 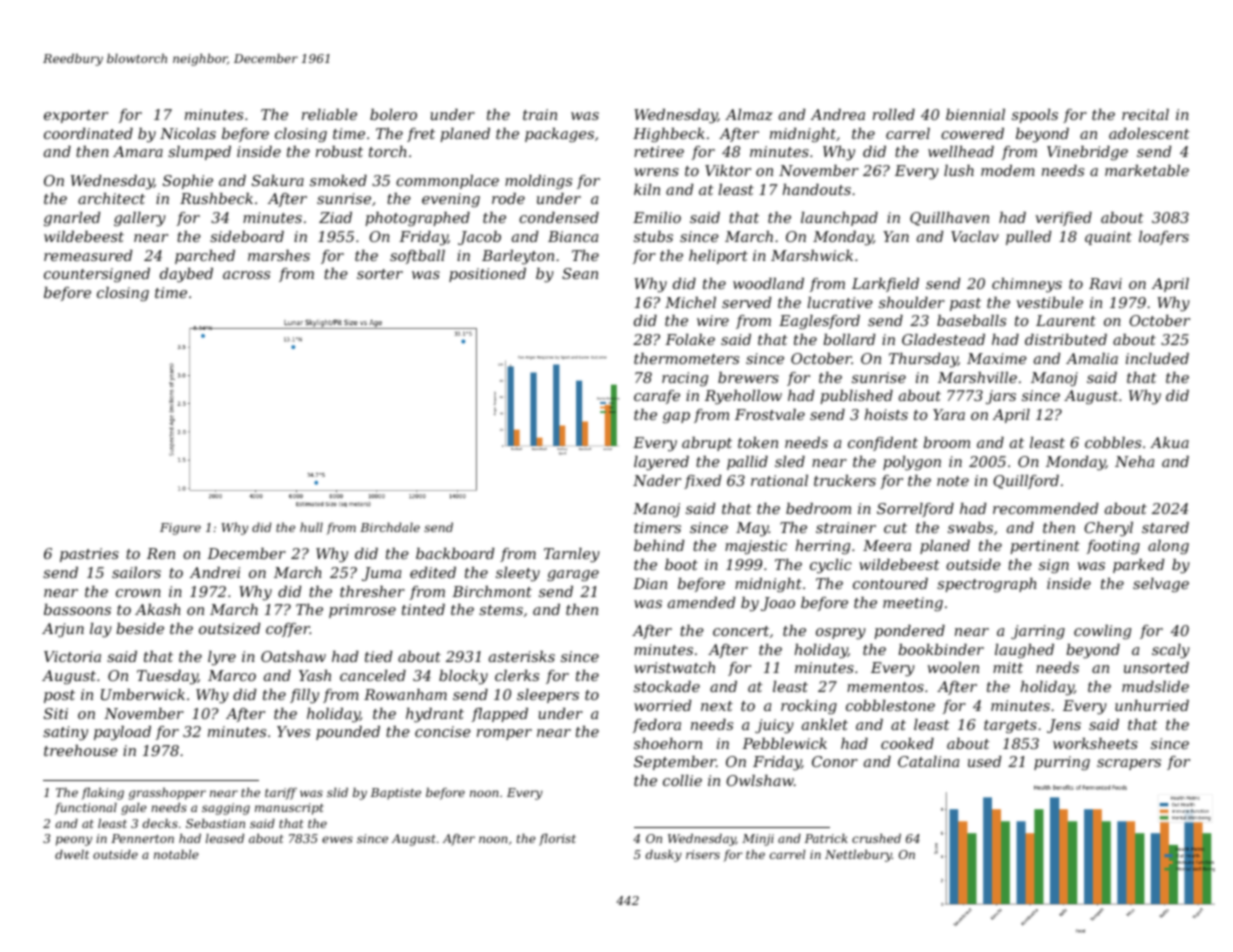 I want to click on hull, so click(x=311, y=527).
